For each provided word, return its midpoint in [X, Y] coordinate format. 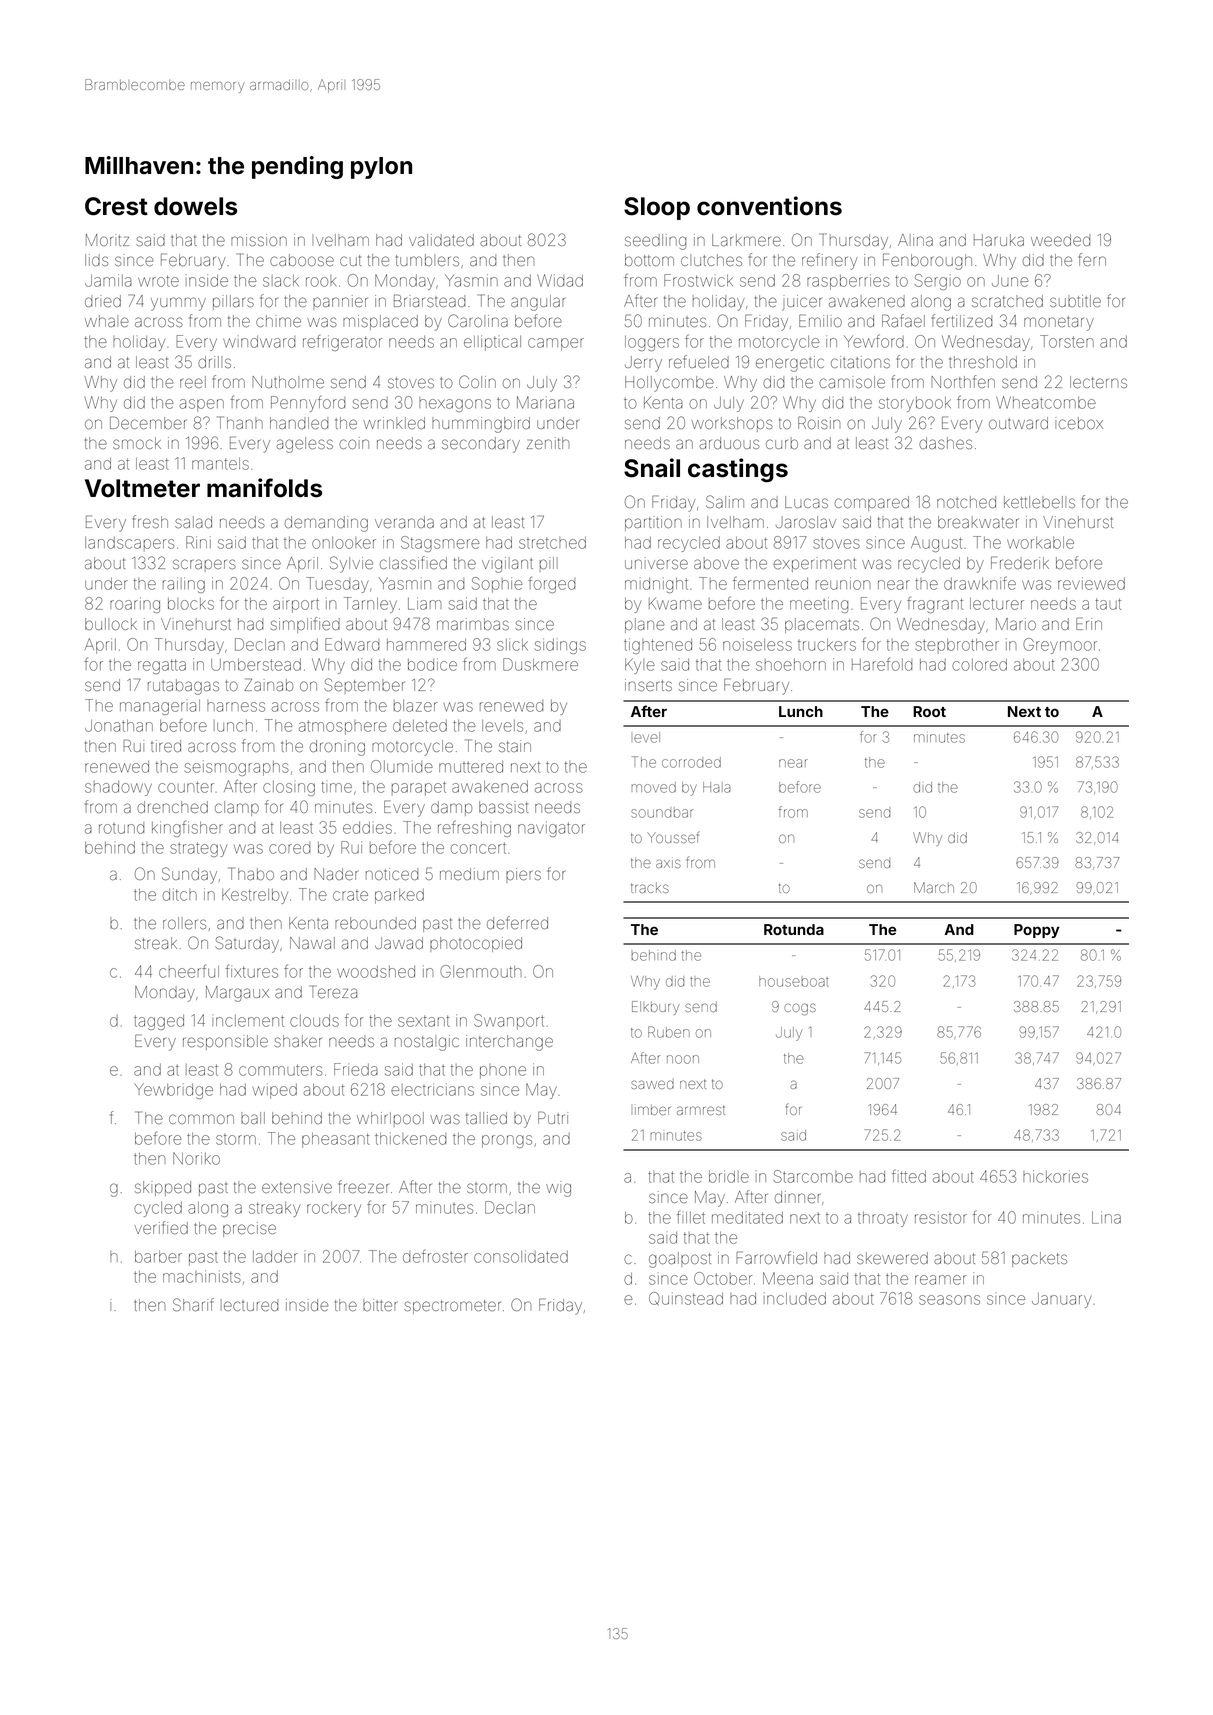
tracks [650, 887]
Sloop [657, 208]
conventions [769, 206]
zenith [548, 443]
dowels [195, 206]
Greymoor [1060, 646]
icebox [1079, 423]
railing [184, 585]
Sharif [193, 1304]
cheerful [189, 971]
